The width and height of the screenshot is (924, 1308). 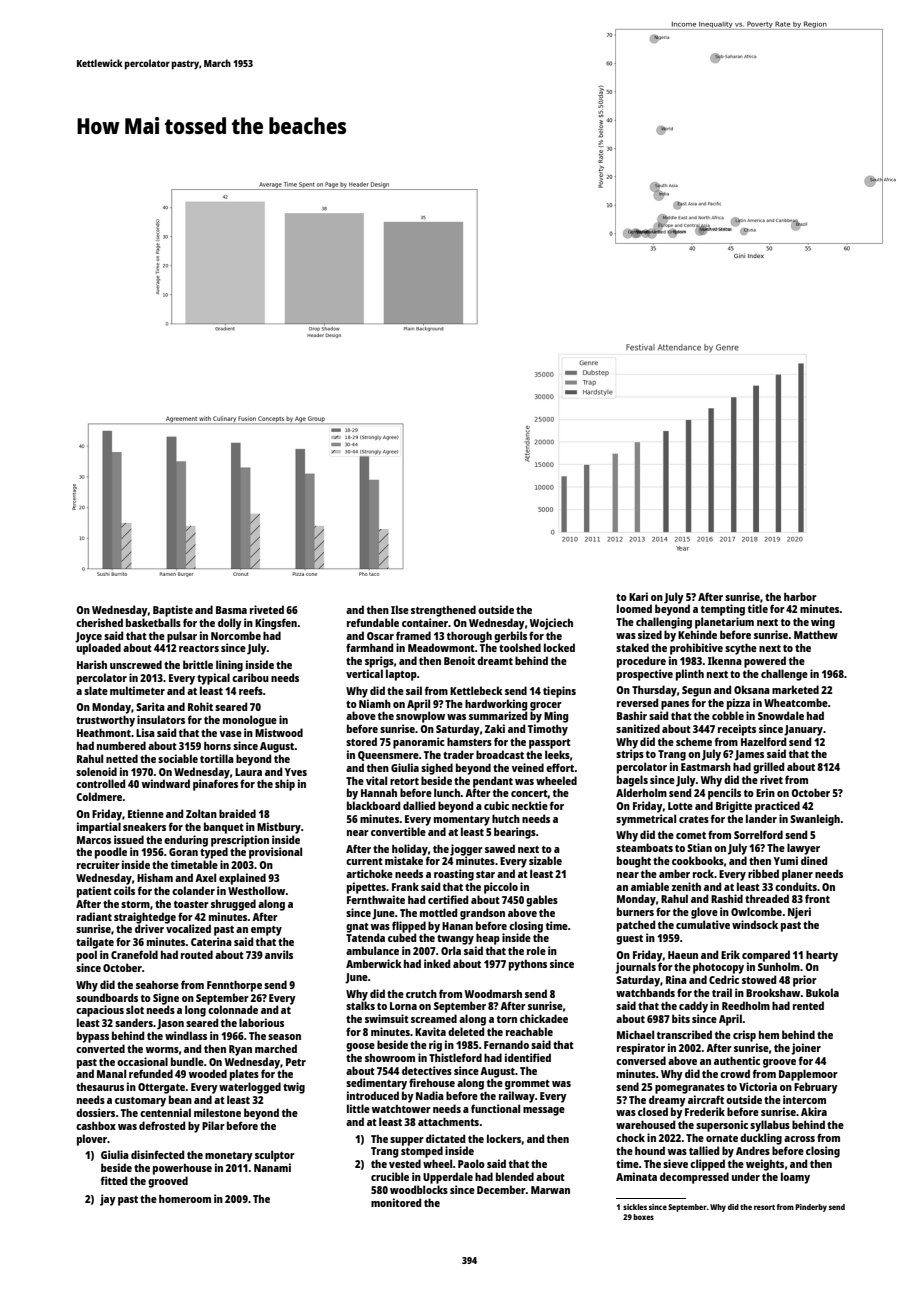 What do you see at coordinates (96, 690) in the screenshot?
I see `slate` at bounding box center [96, 690].
